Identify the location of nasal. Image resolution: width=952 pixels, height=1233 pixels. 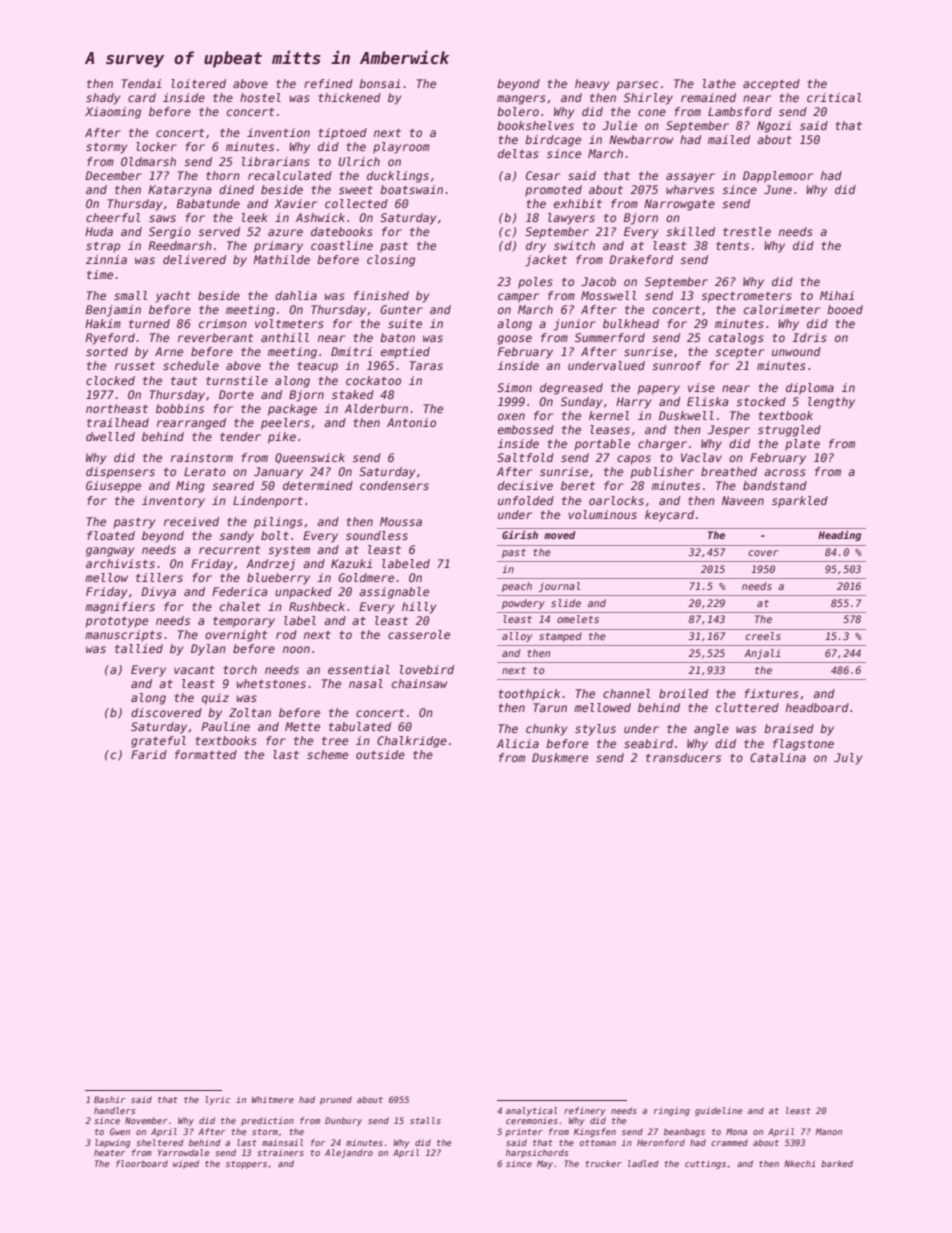
(366, 683).
